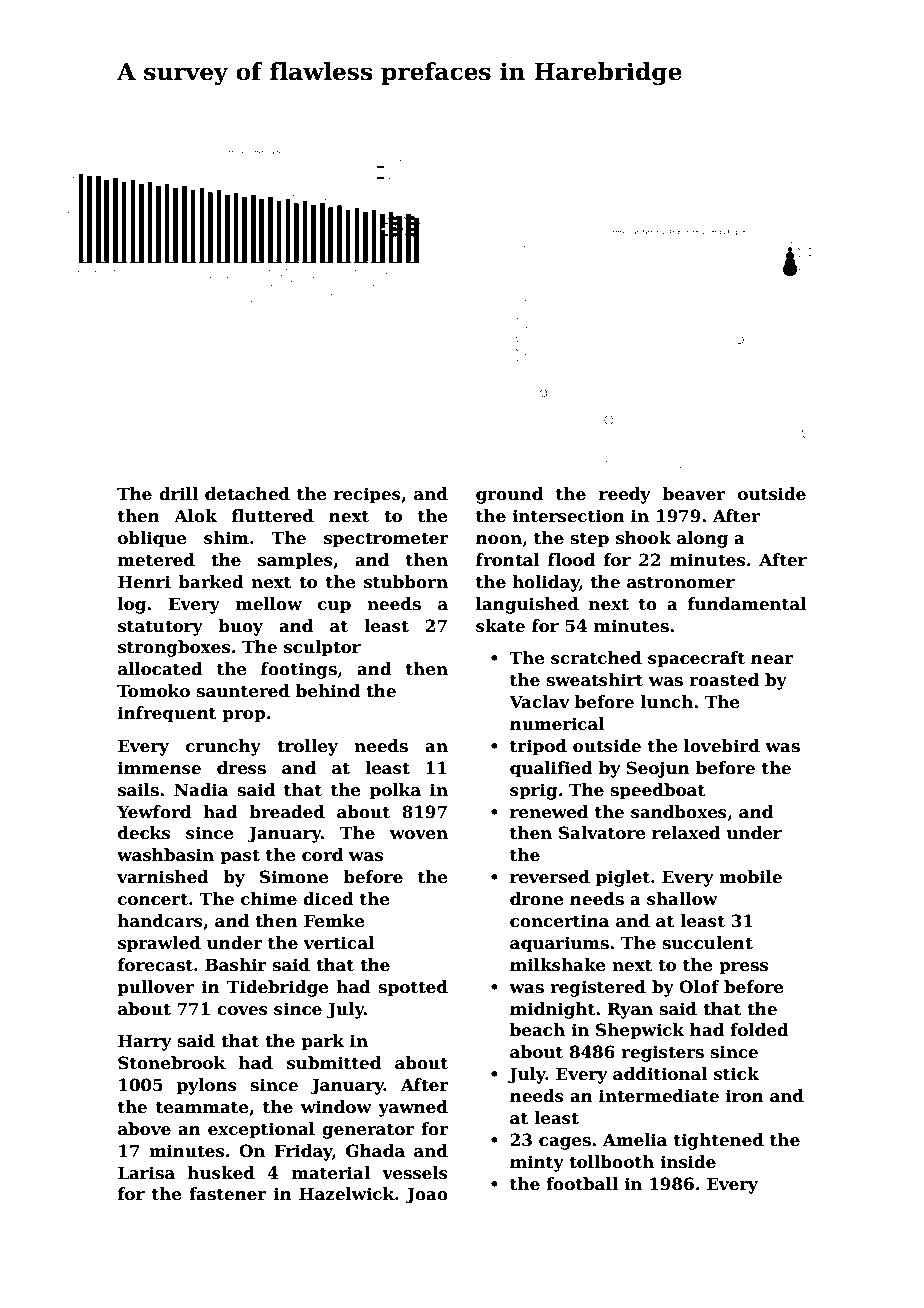  I want to click on decks, so click(144, 833).
